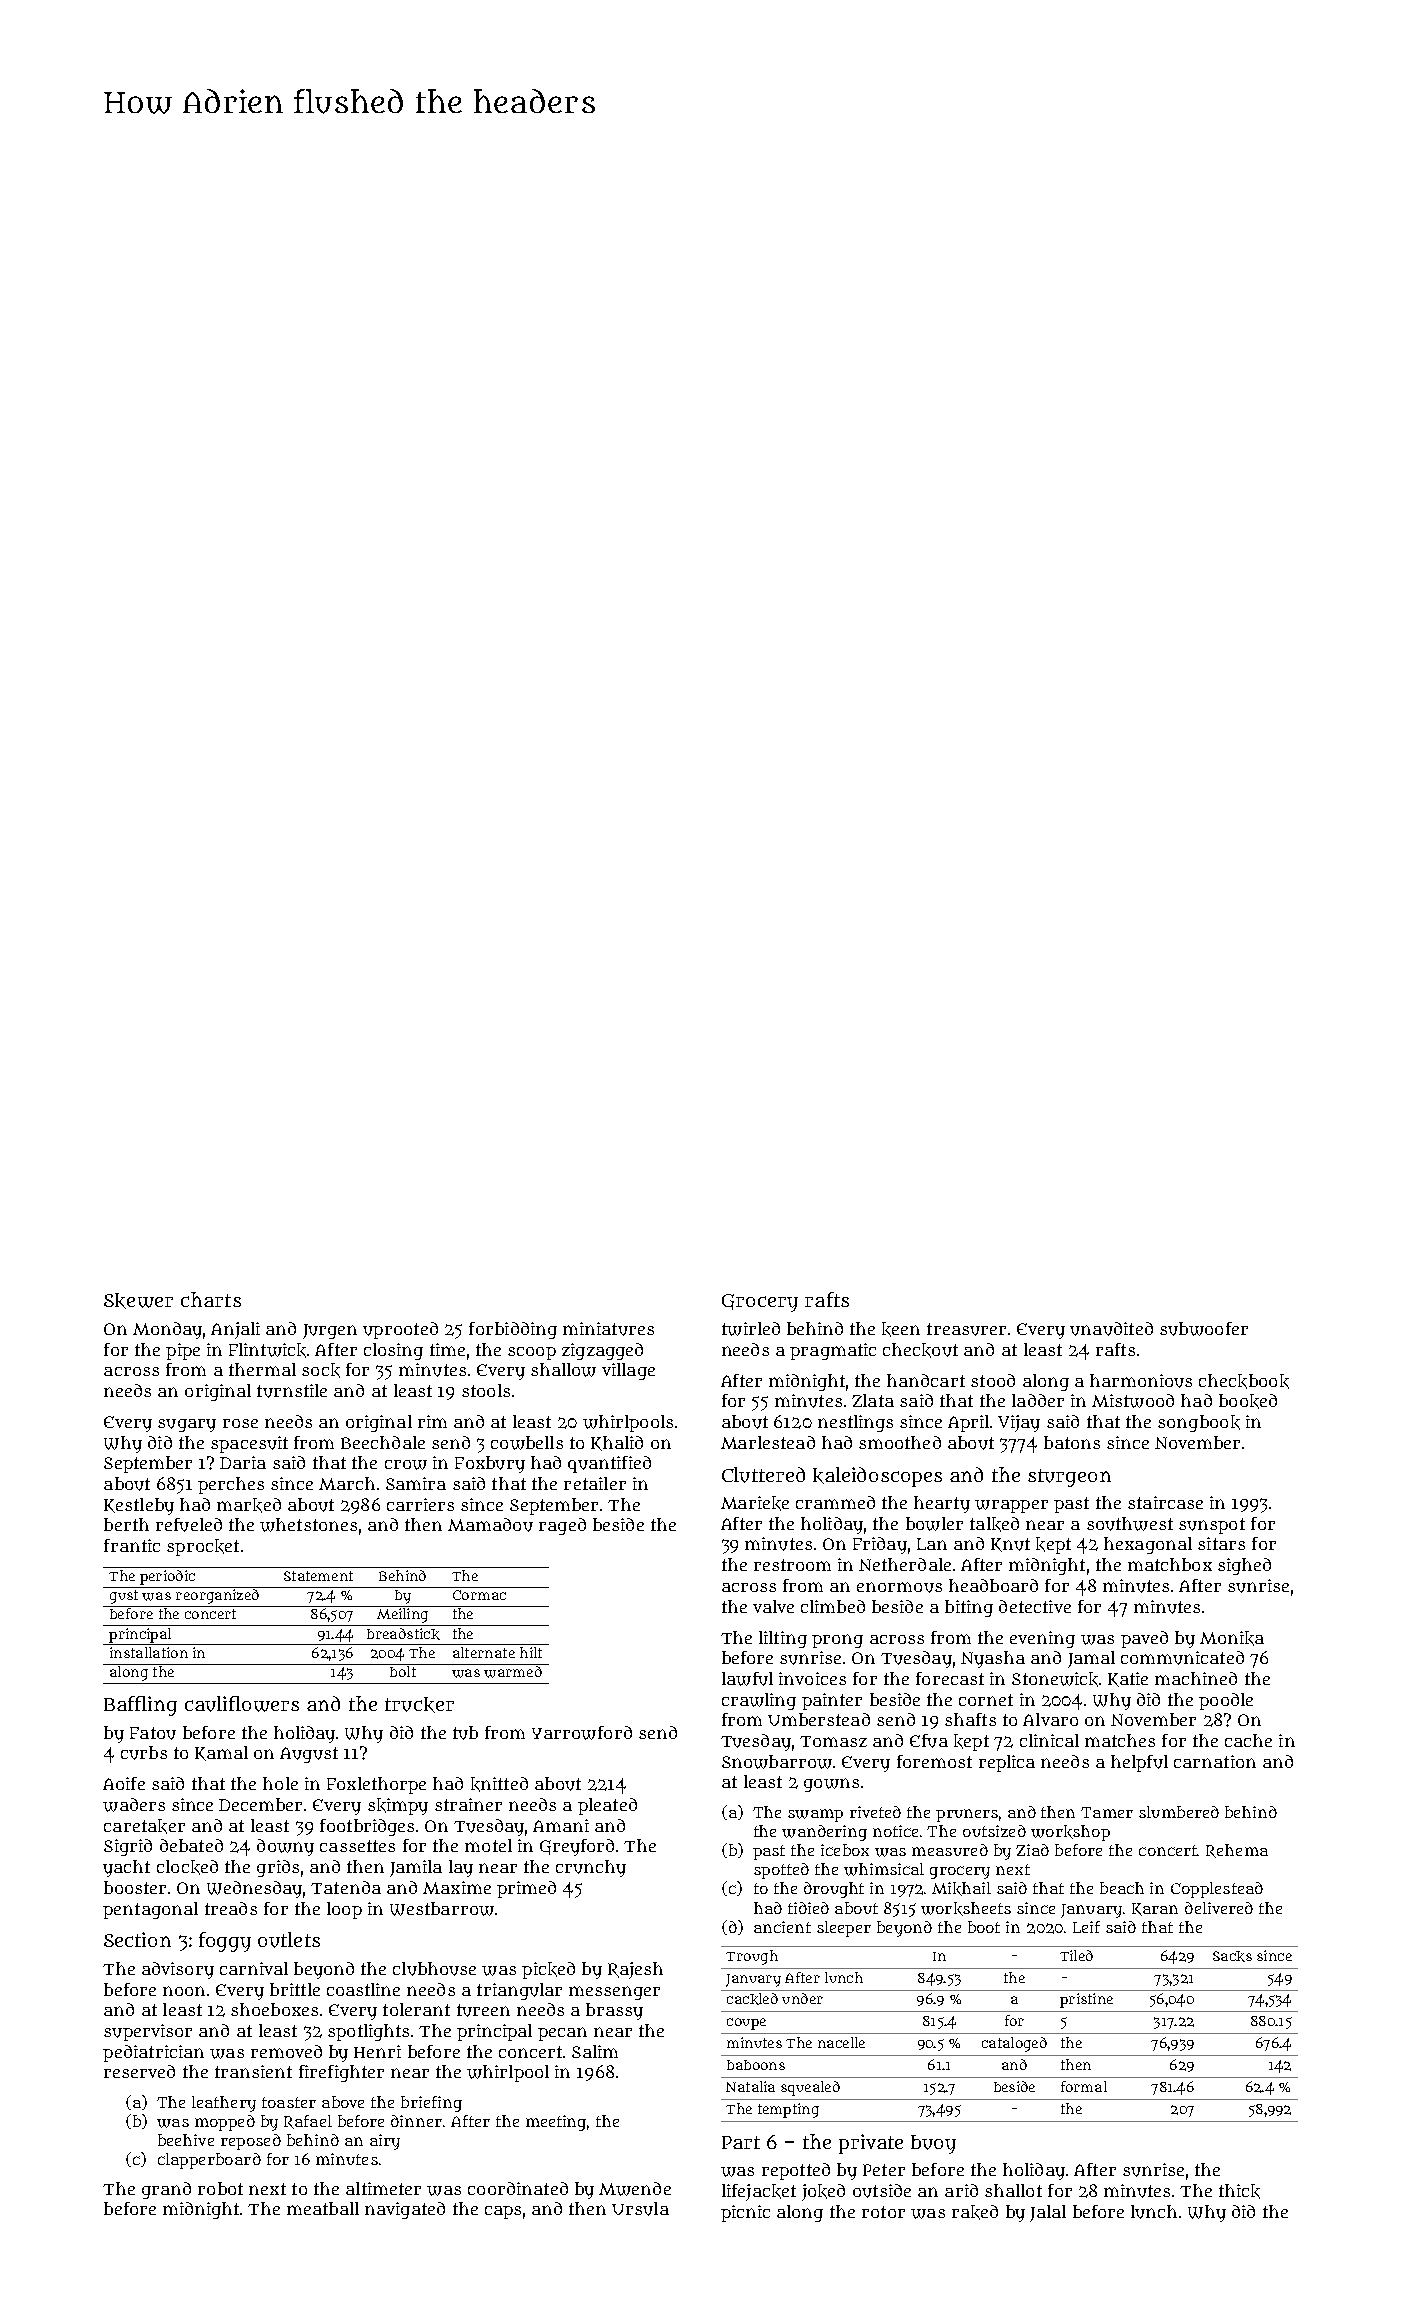  I want to click on unaudited, so click(1111, 1329).
